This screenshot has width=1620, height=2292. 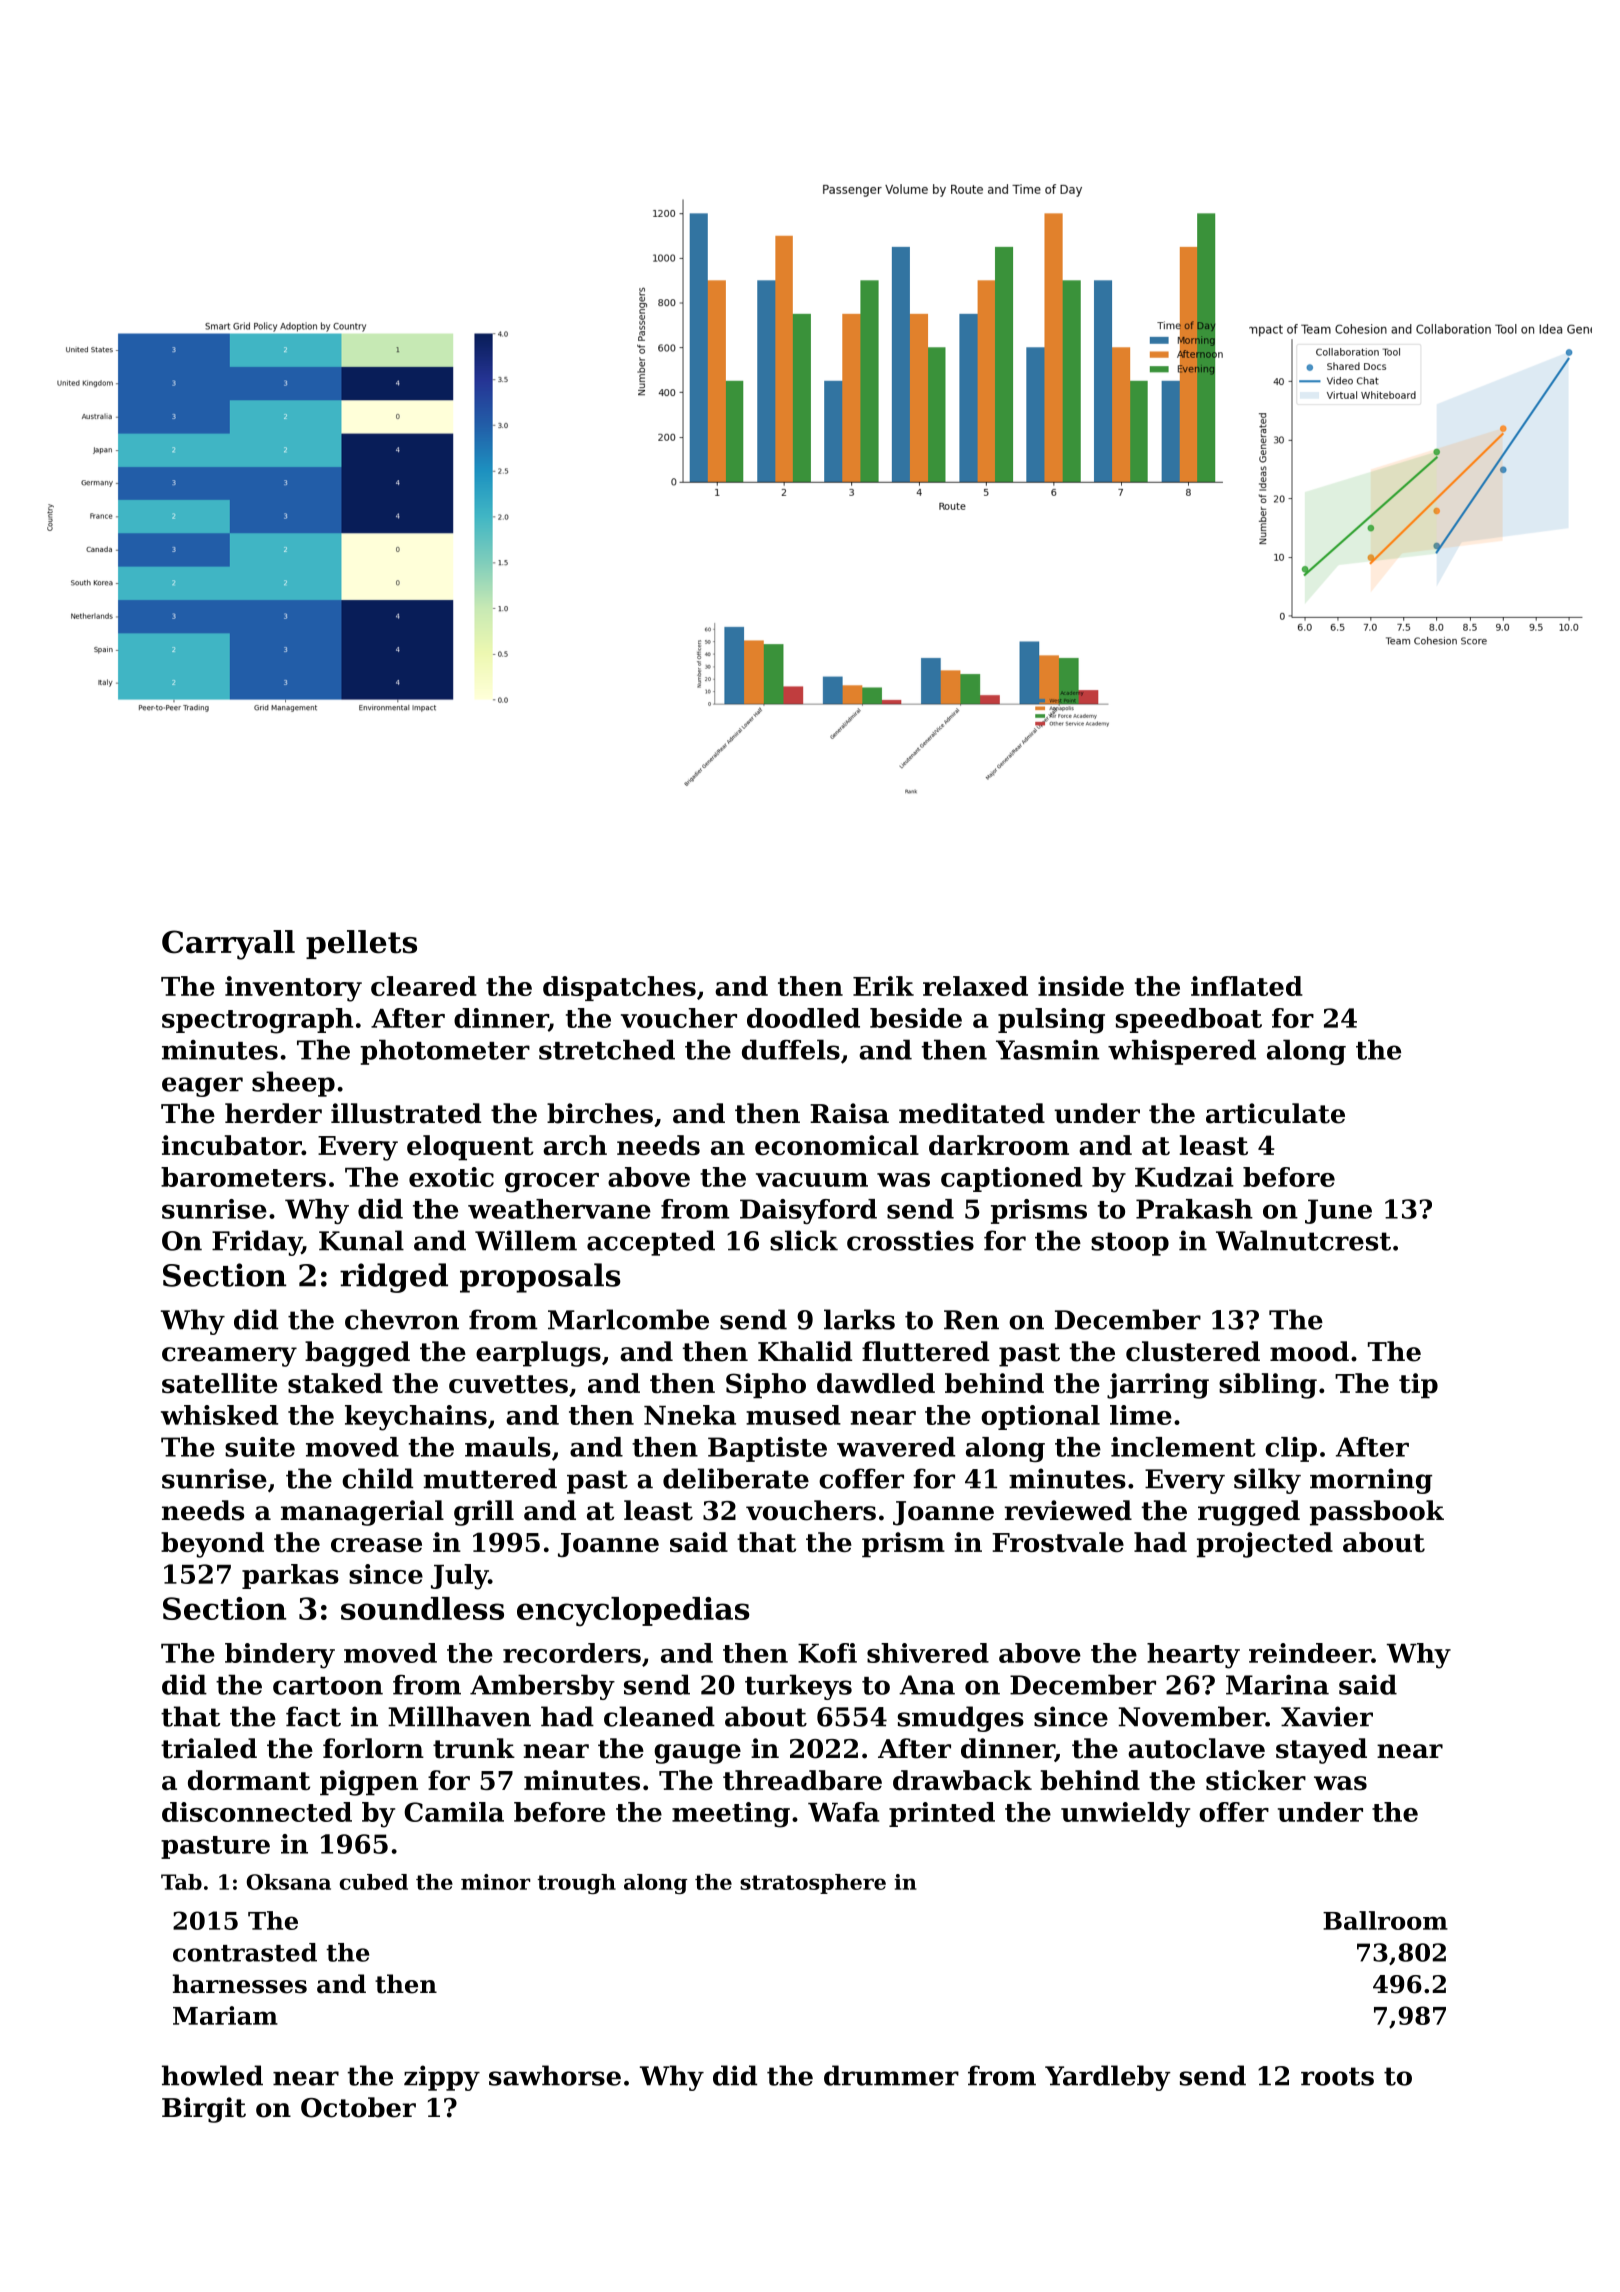 What do you see at coordinates (1418, 1386) in the screenshot?
I see `tip` at bounding box center [1418, 1386].
